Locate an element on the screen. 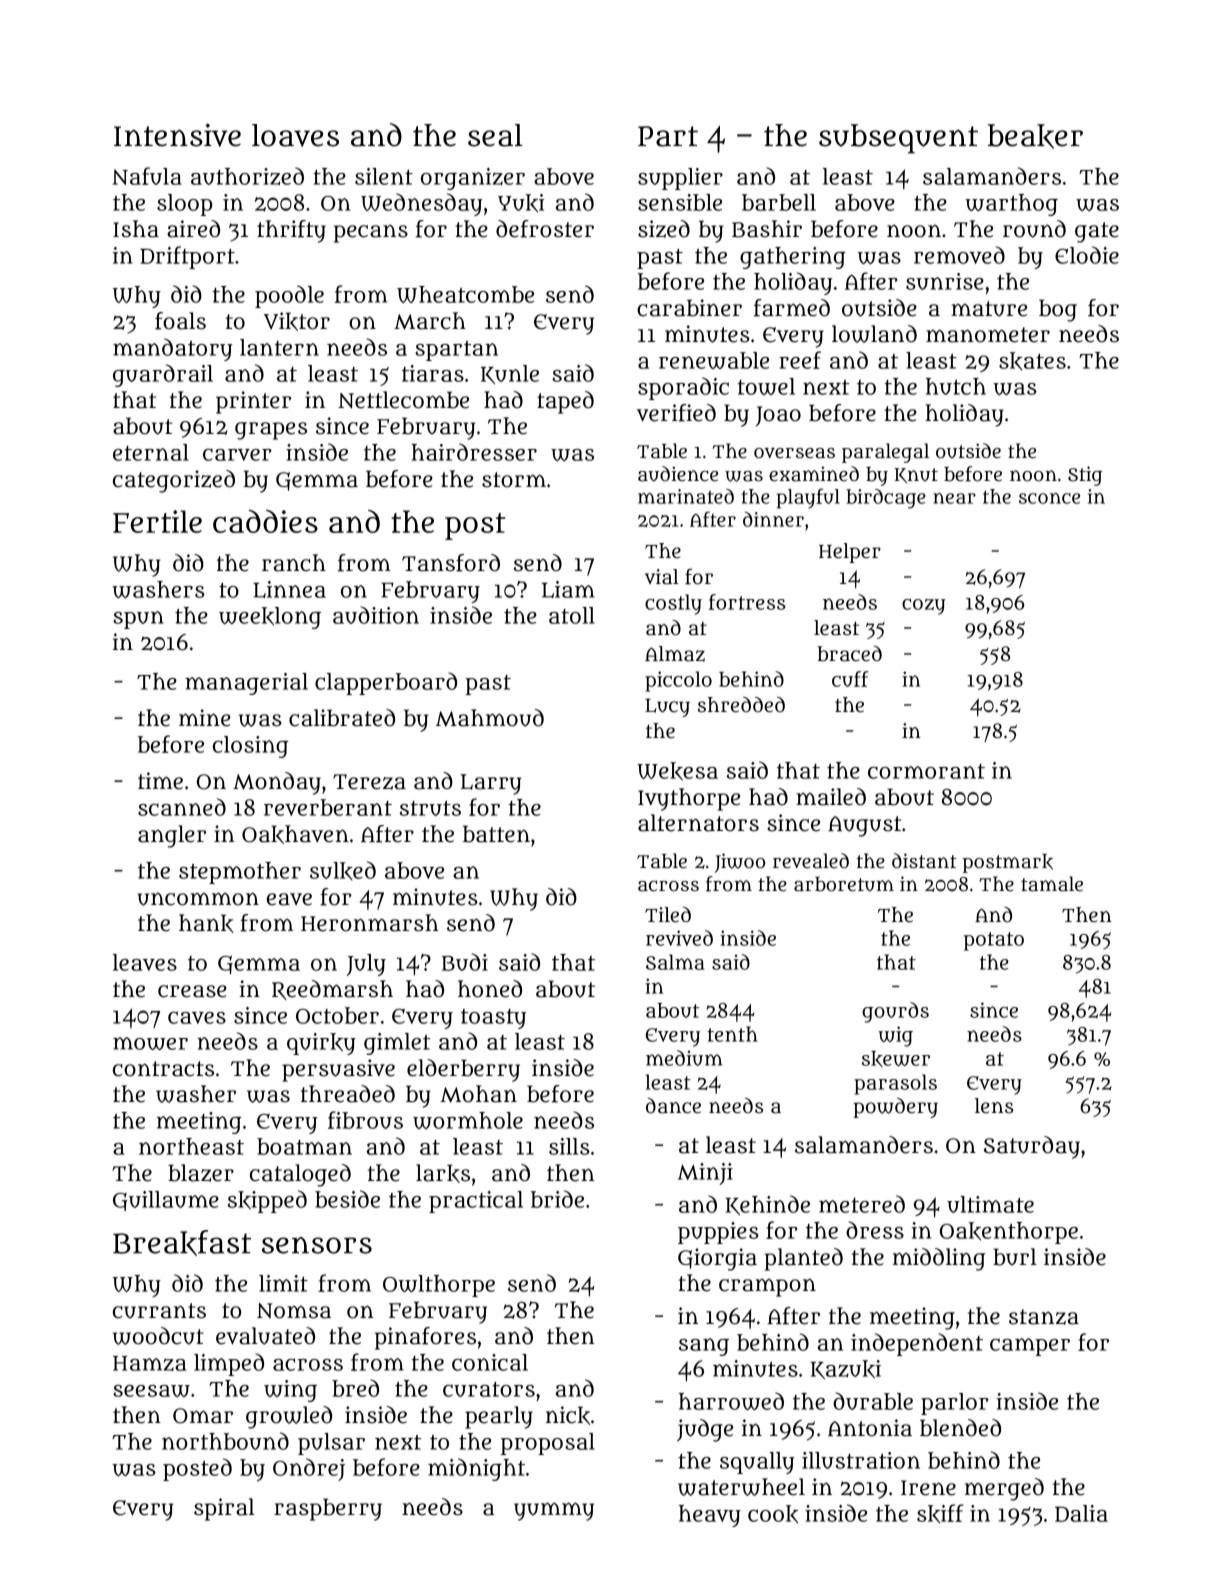  uncommon is located at coordinates (198, 899).
